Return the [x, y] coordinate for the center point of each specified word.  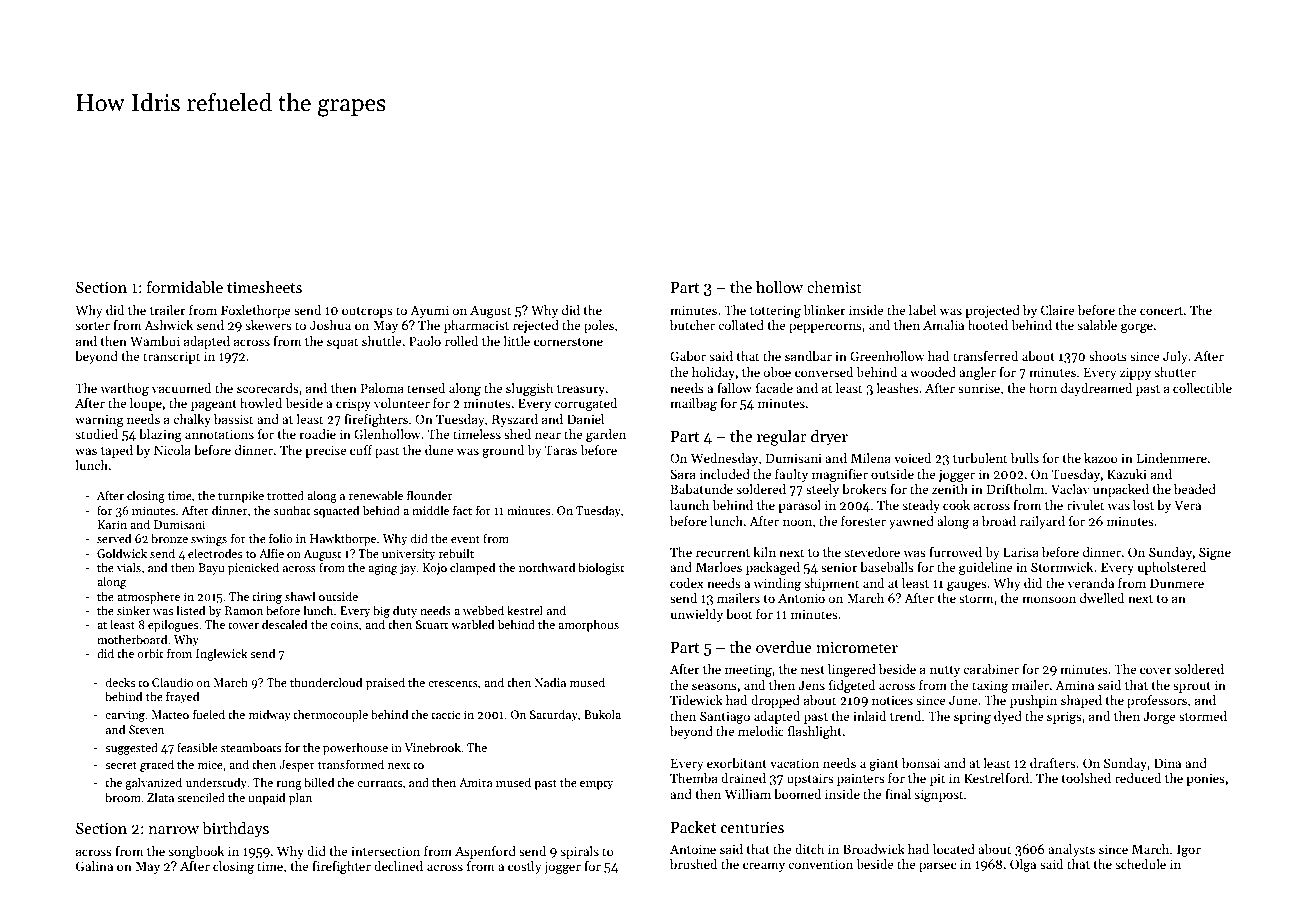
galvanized [153, 783]
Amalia [943, 325]
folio [281, 538]
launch [689, 505]
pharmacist [476, 326]
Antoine [693, 849]
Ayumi [429, 311]
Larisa [1021, 552]
